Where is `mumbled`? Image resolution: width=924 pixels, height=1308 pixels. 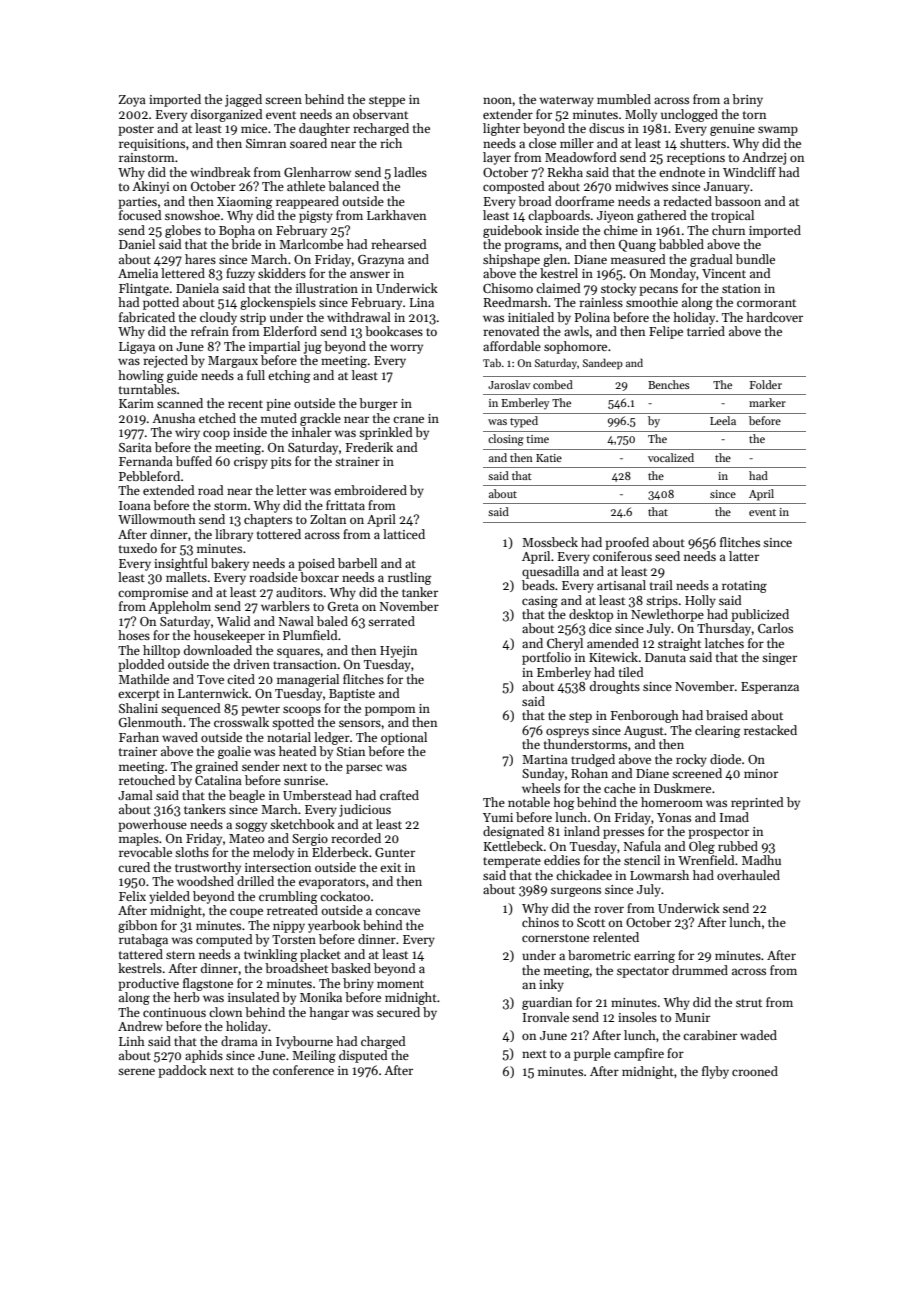
mumbled is located at coordinates (624, 99).
